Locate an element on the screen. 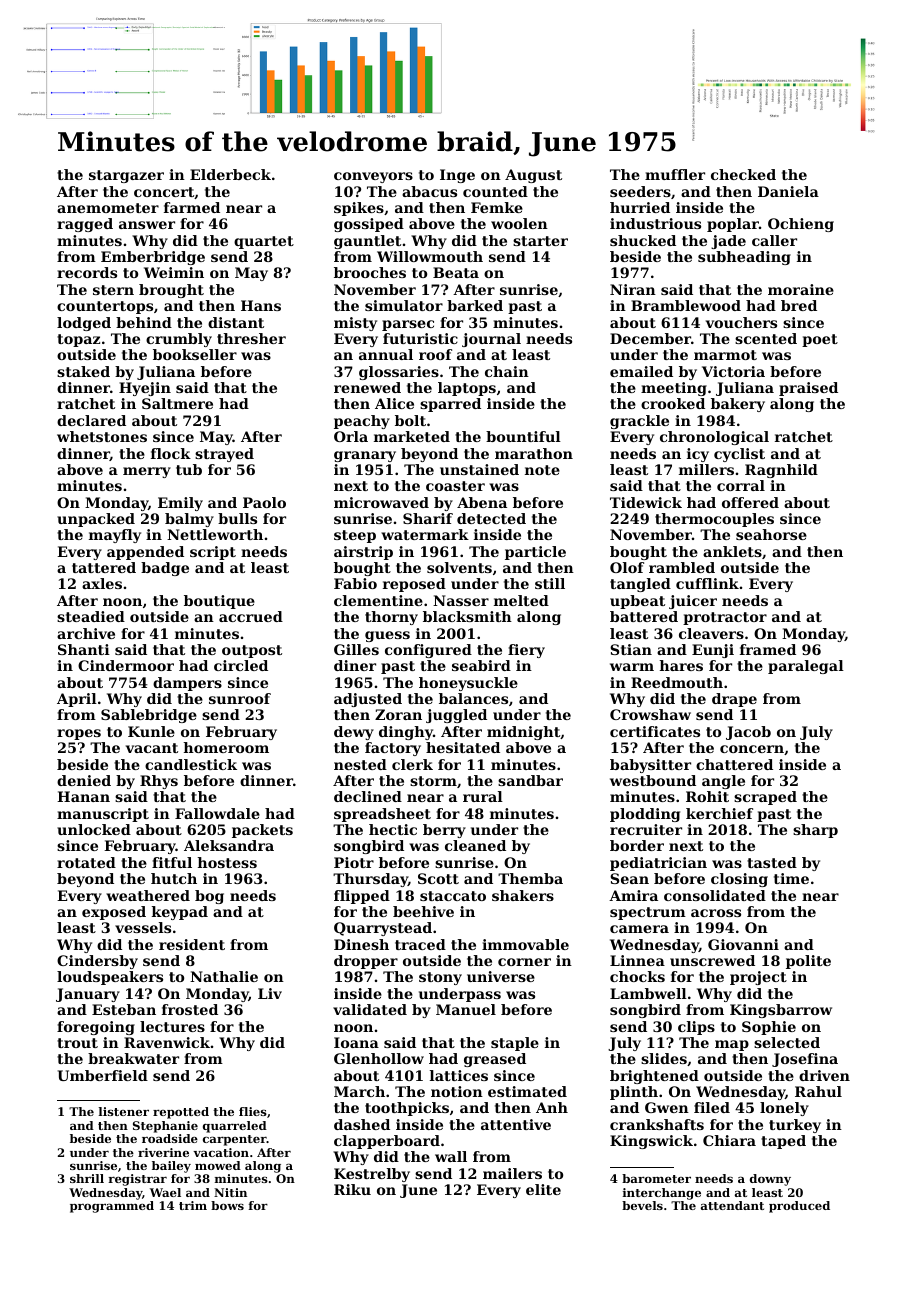 The height and width of the screenshot is (1316, 908). stony is located at coordinates (440, 978).
